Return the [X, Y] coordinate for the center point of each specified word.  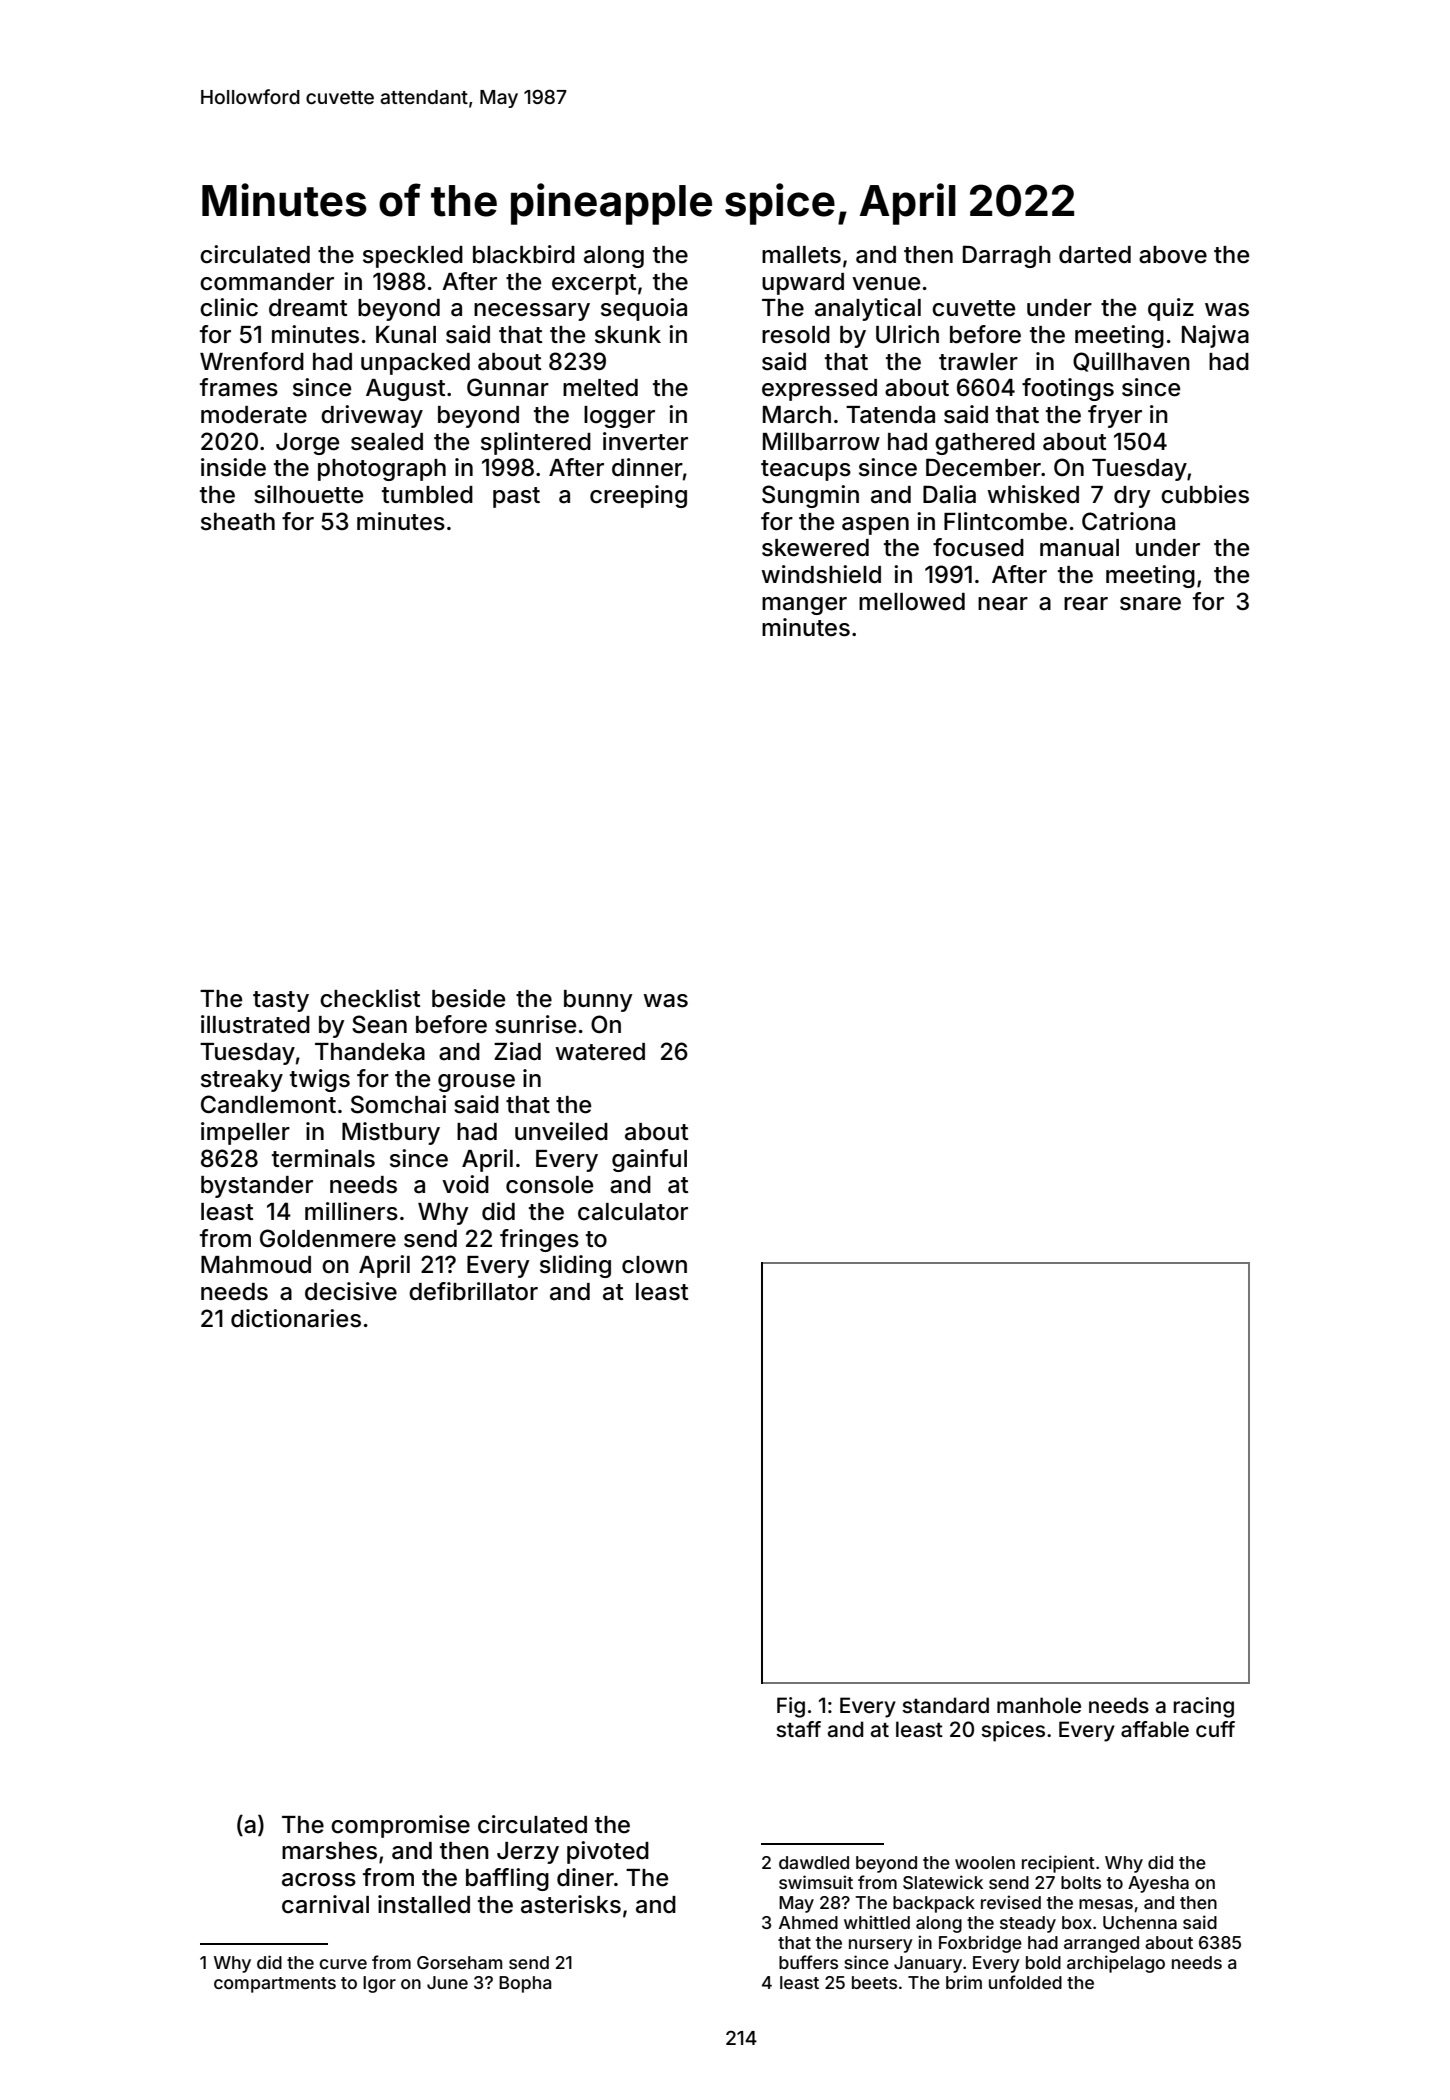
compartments [275, 1985]
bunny [598, 1001]
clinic [229, 307]
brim [964, 1982]
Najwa [1215, 336]
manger [804, 606]
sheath [238, 522]
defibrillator [473, 1291]
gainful [649, 1160]
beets [874, 1982]
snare [1150, 604]
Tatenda [890, 415]
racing [1203, 1707]
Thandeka [370, 1052]
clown [654, 1265]
